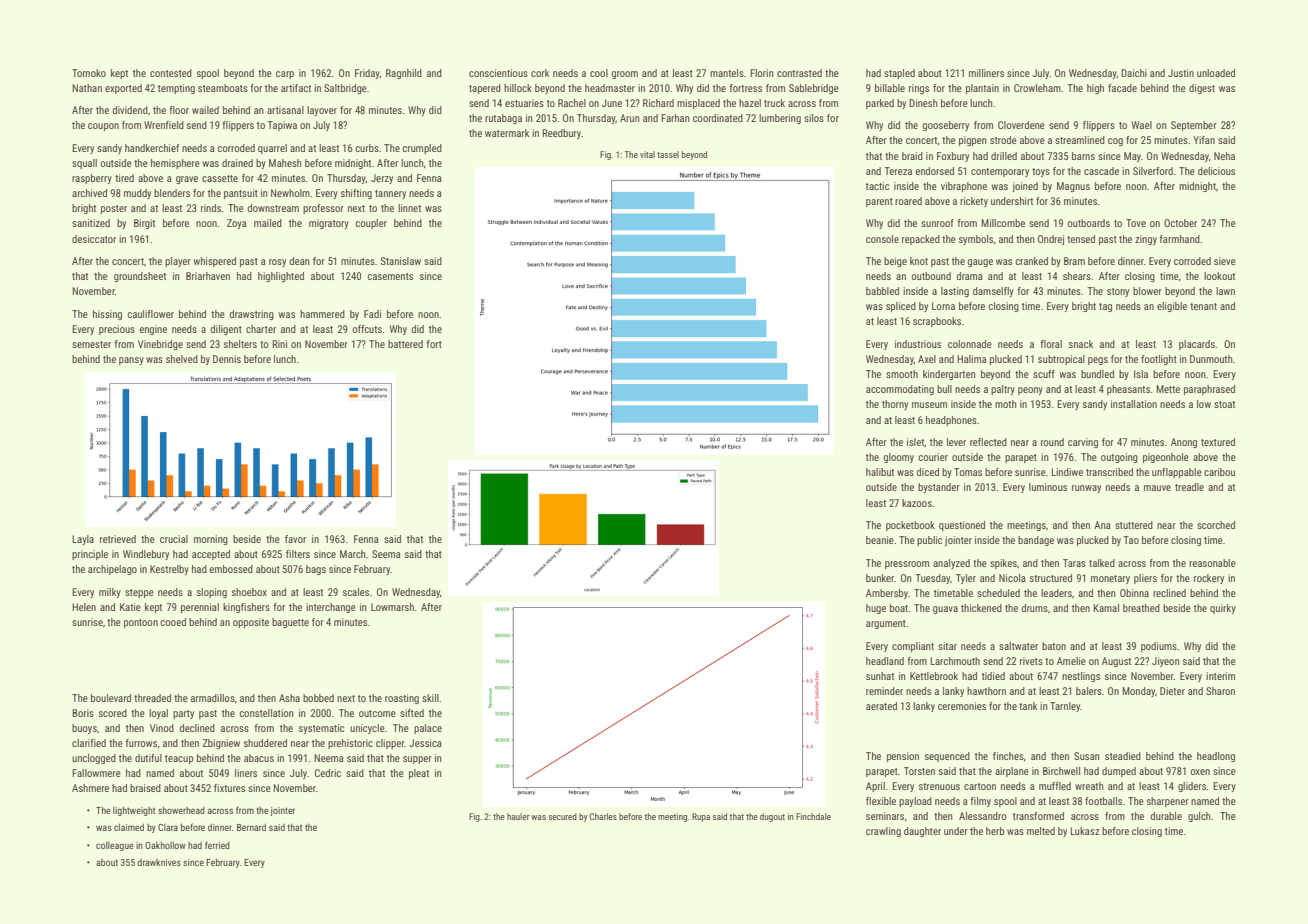  What do you see at coordinates (405, 344) in the screenshot?
I see `battered` at bounding box center [405, 344].
